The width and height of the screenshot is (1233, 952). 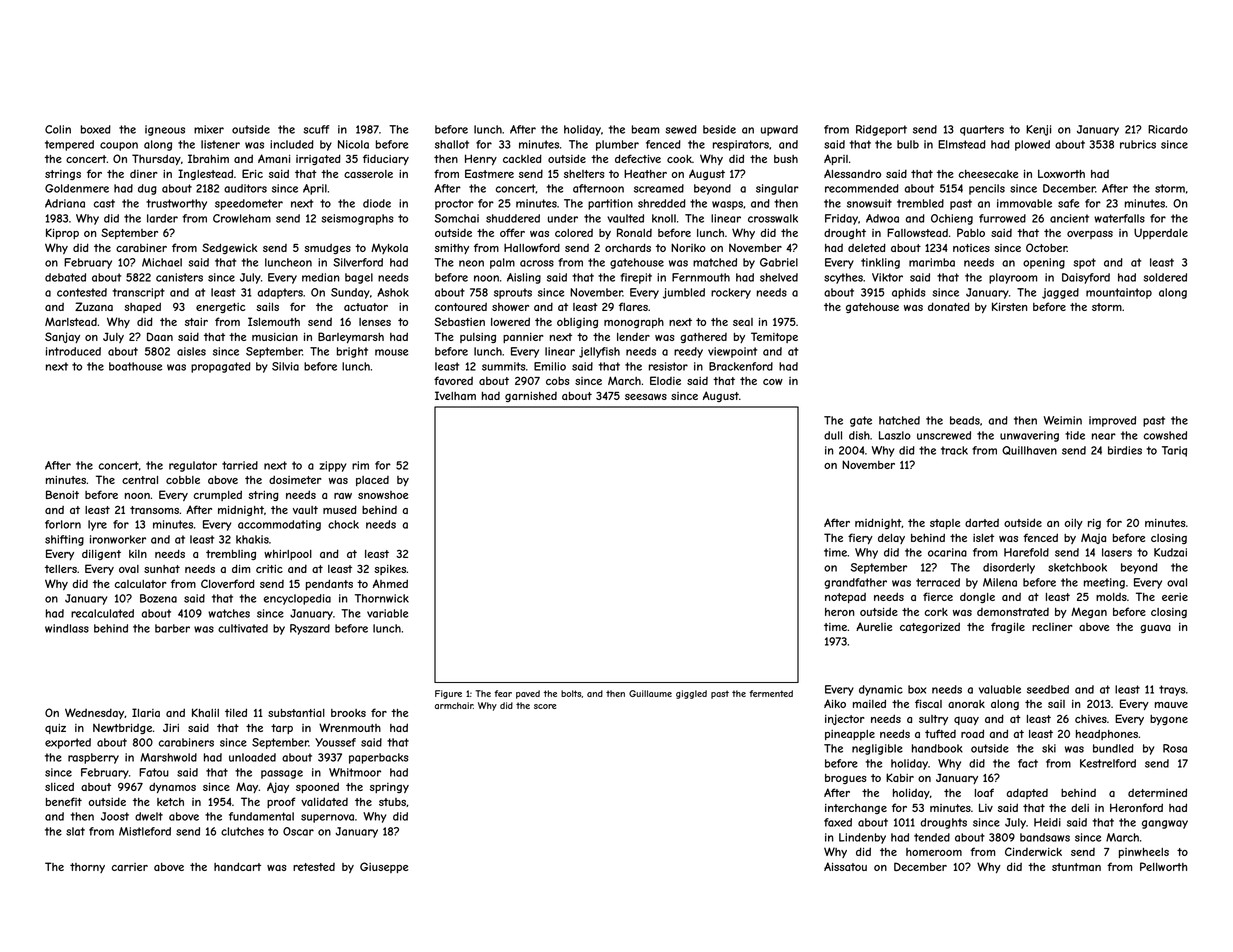 What do you see at coordinates (314, 867) in the screenshot?
I see `retested` at bounding box center [314, 867].
